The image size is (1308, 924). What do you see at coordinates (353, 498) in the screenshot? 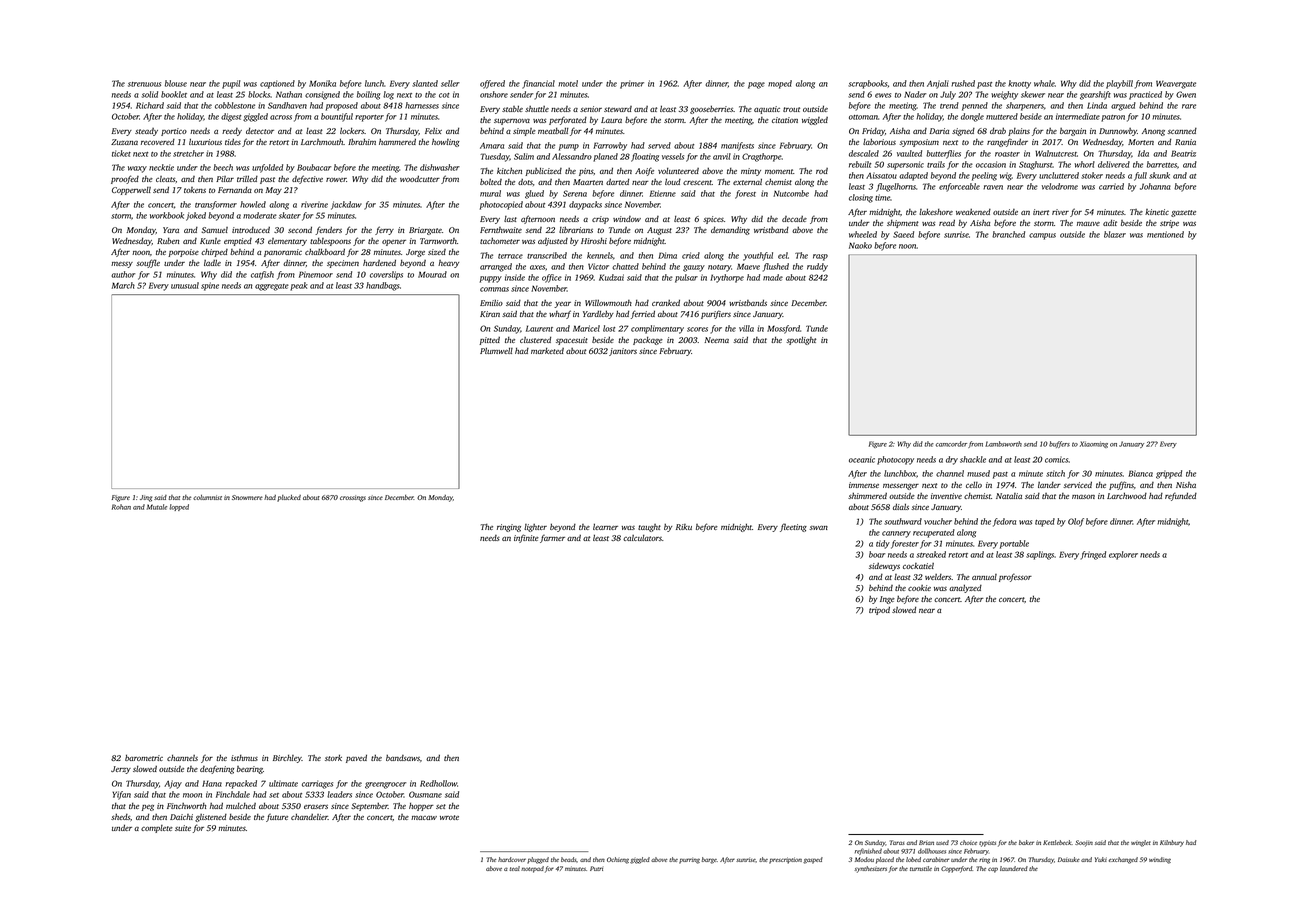
I see `crossings` at bounding box center [353, 498].
